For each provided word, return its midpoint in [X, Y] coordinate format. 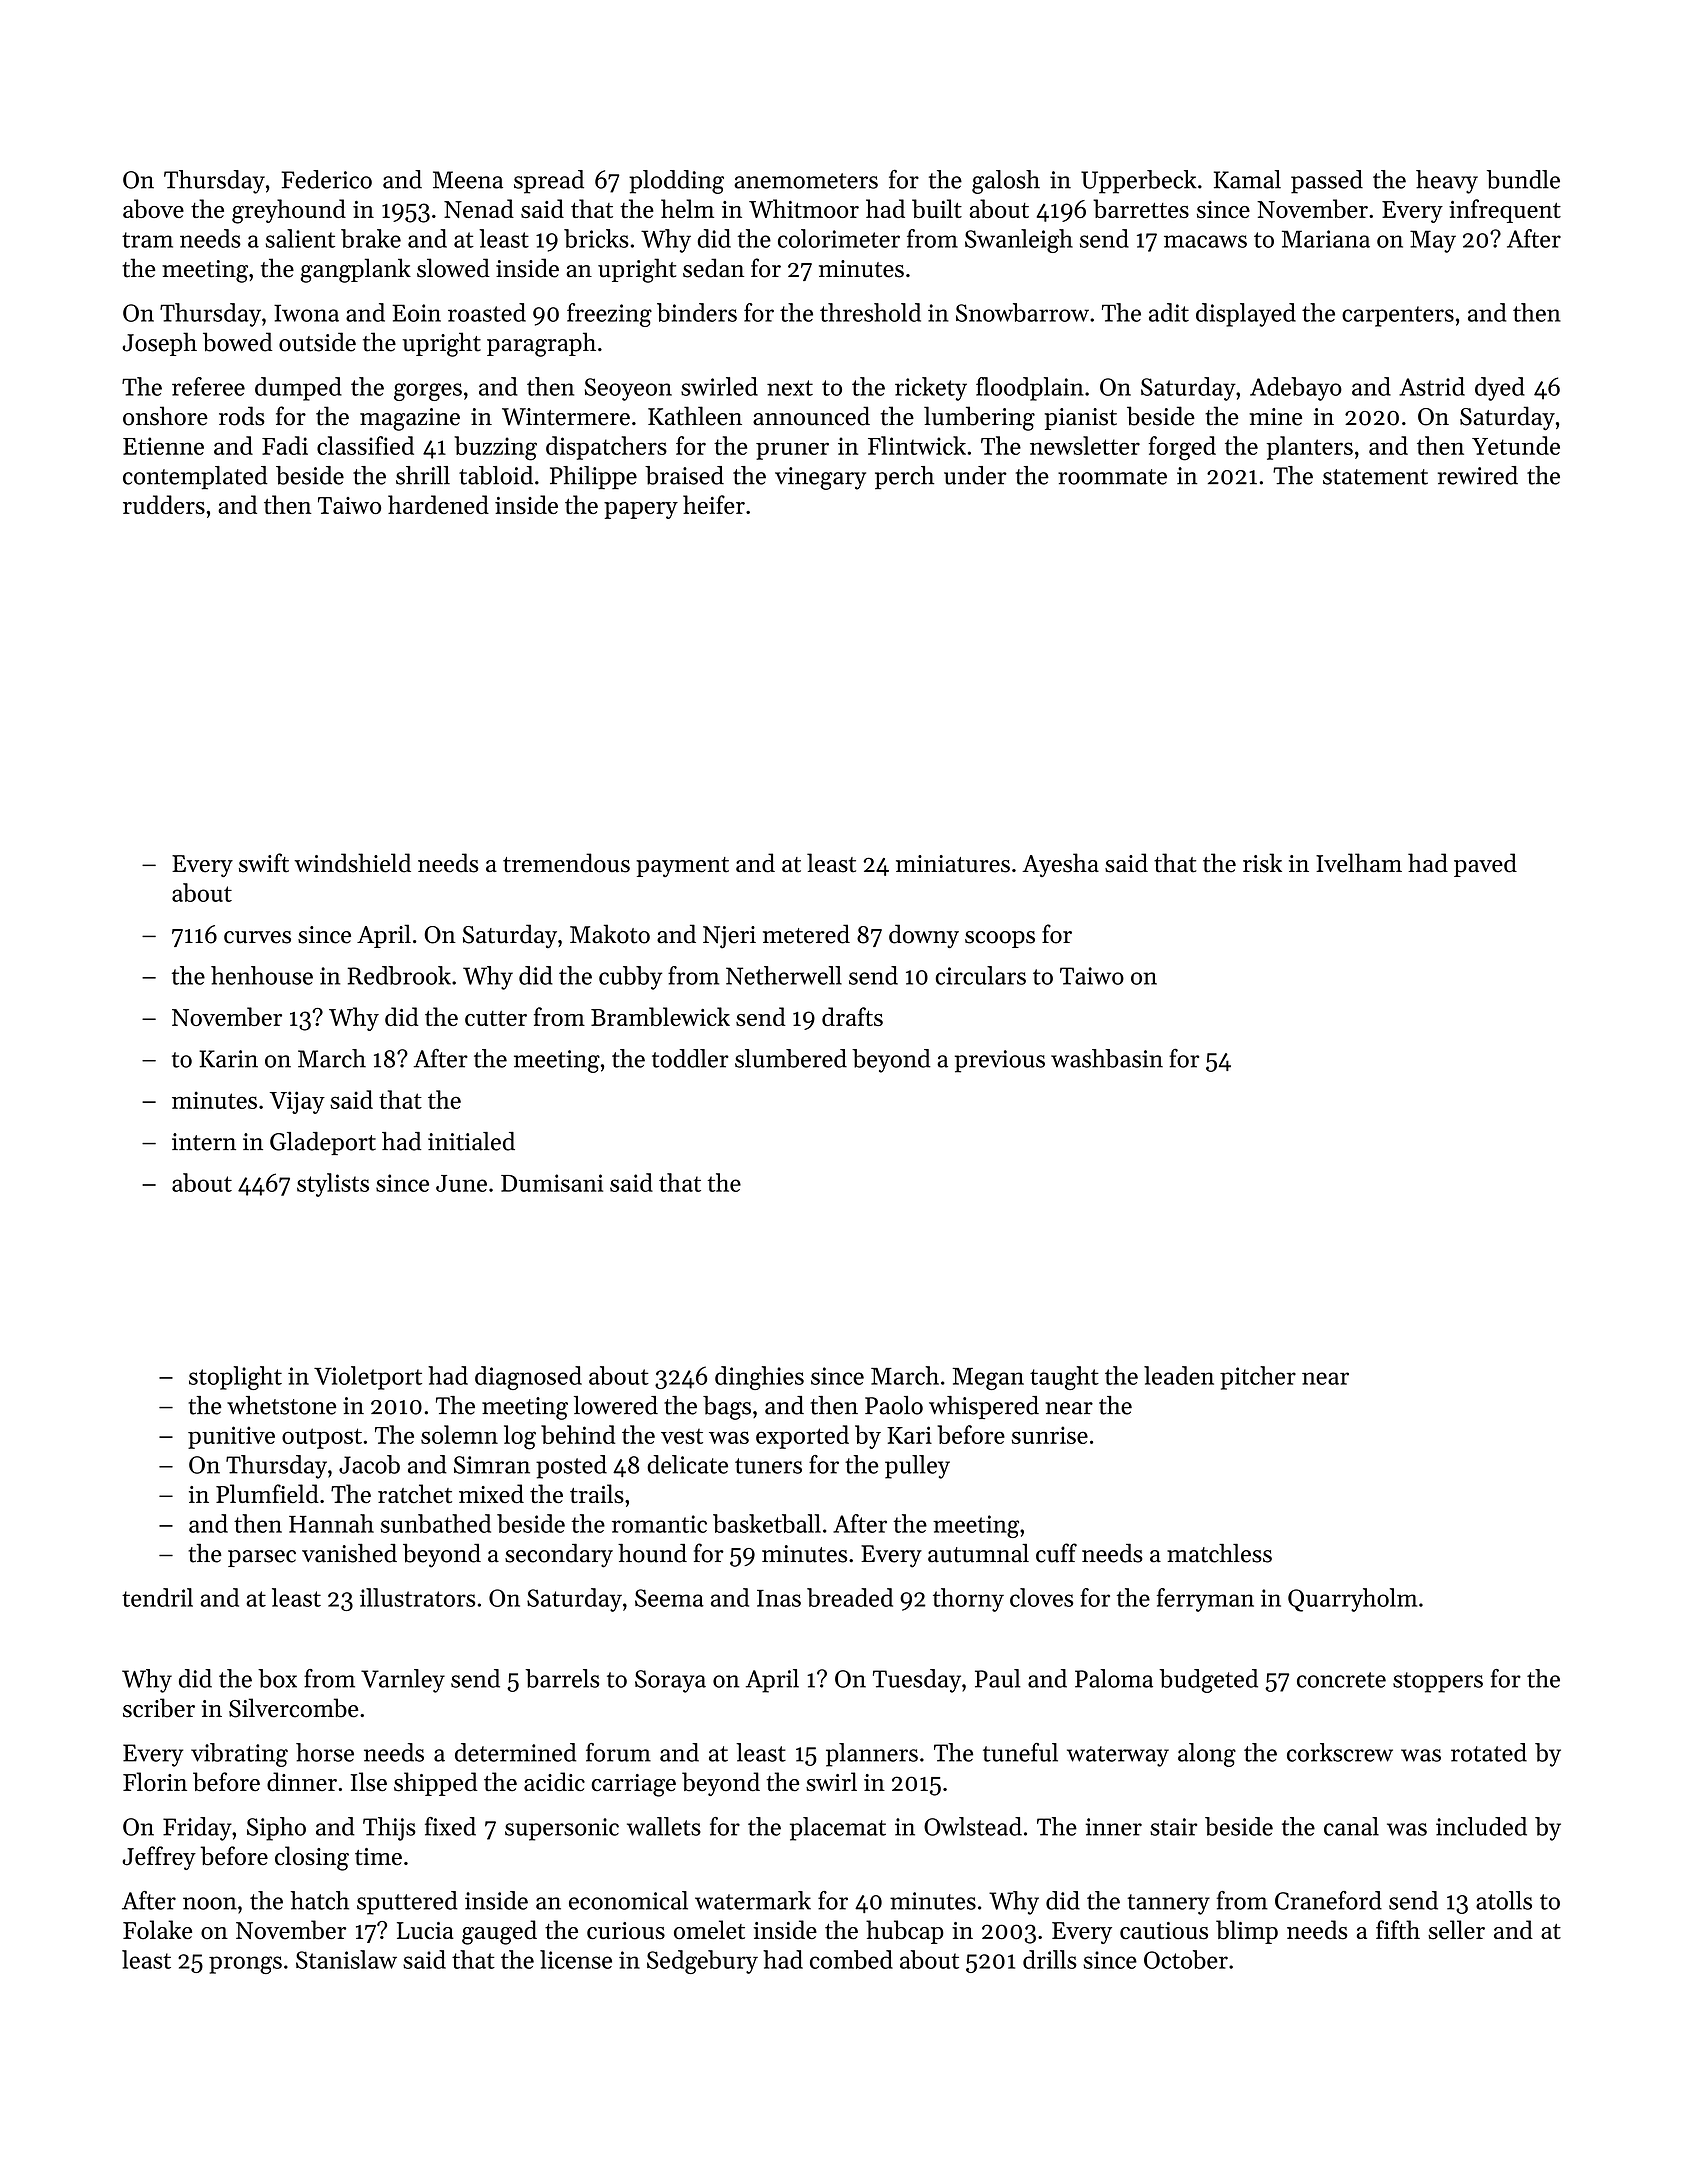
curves [257, 937]
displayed [1246, 315]
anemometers [806, 181]
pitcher [1258, 1378]
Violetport [368, 1378]
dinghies [759, 1378]
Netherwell [784, 975]
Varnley [403, 1681]
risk [1262, 863]
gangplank [356, 270]
